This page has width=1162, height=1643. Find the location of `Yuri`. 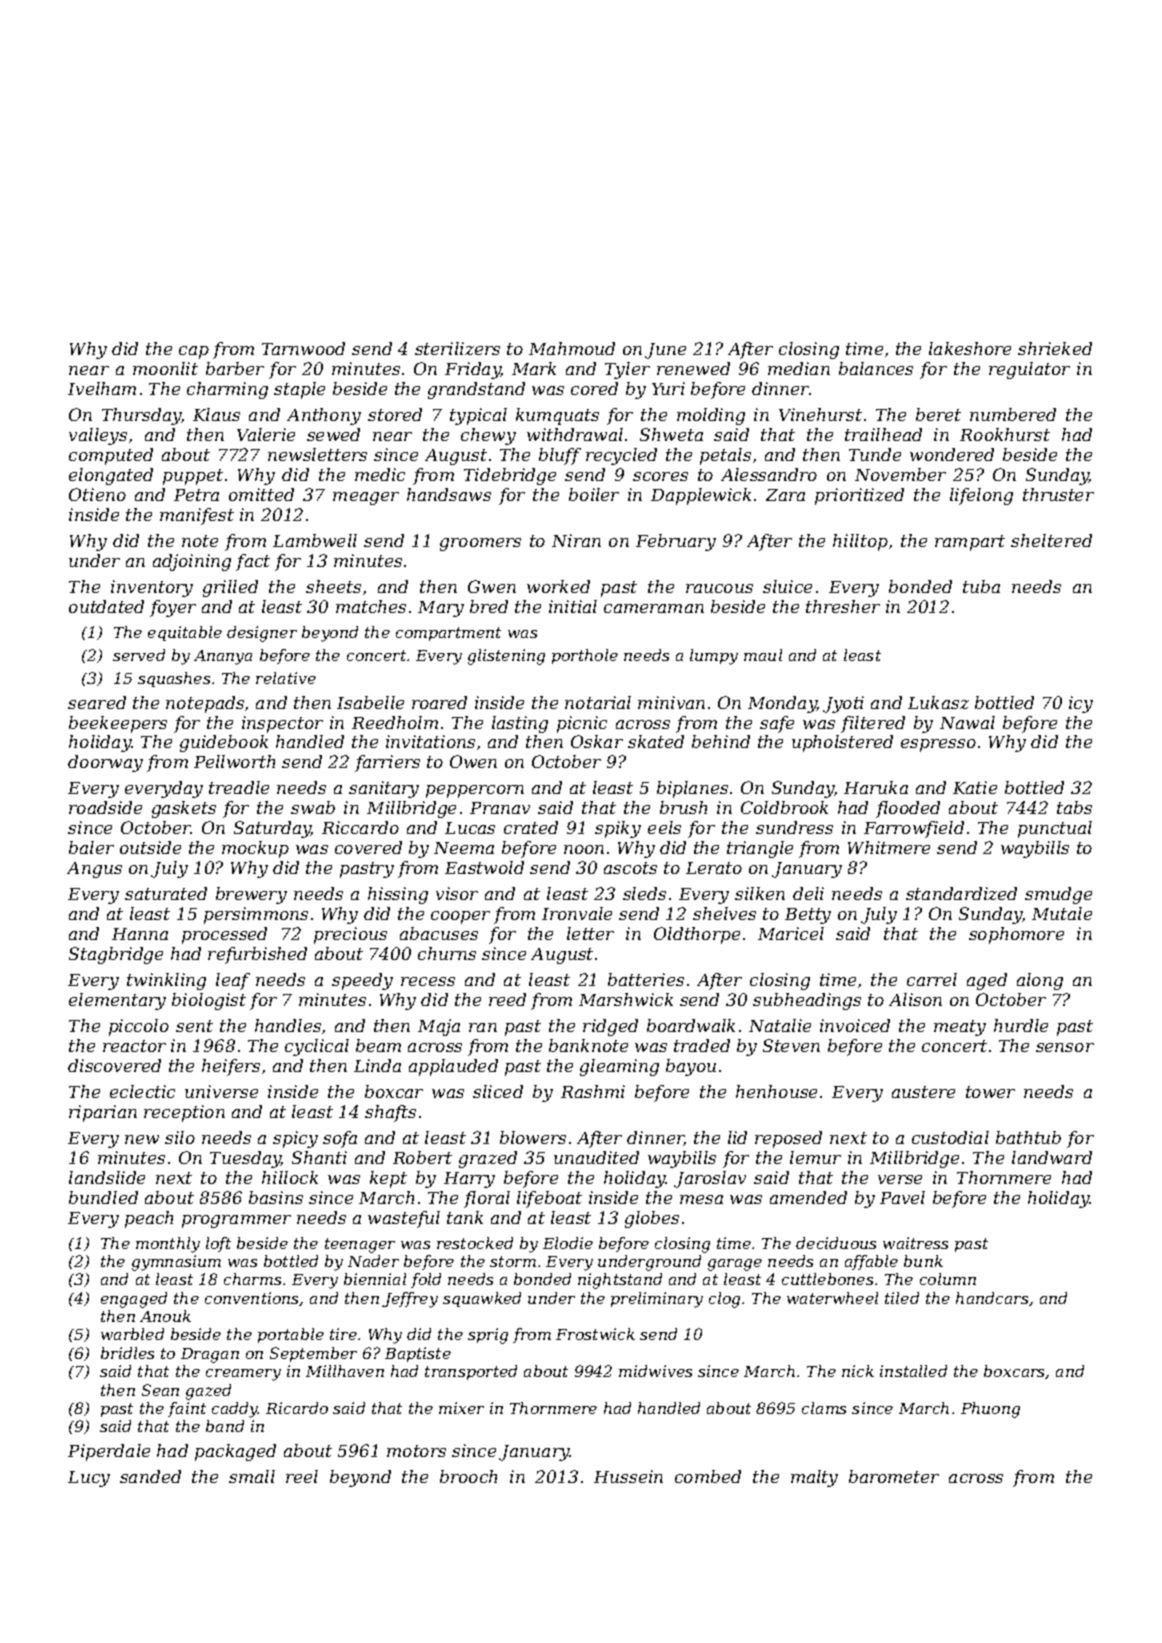

Yuri is located at coordinates (668, 388).
